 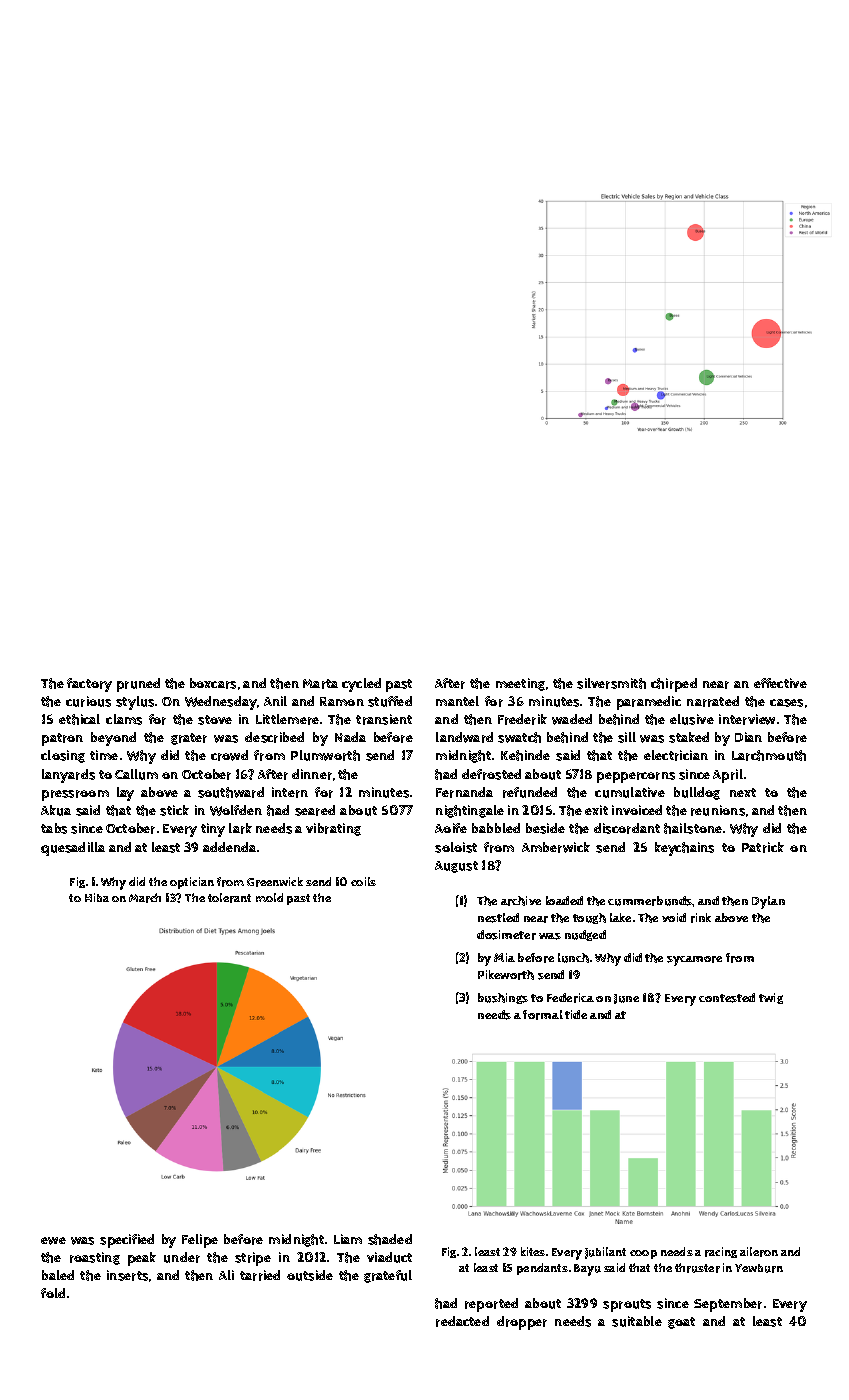 I want to click on keychains, so click(x=684, y=849).
